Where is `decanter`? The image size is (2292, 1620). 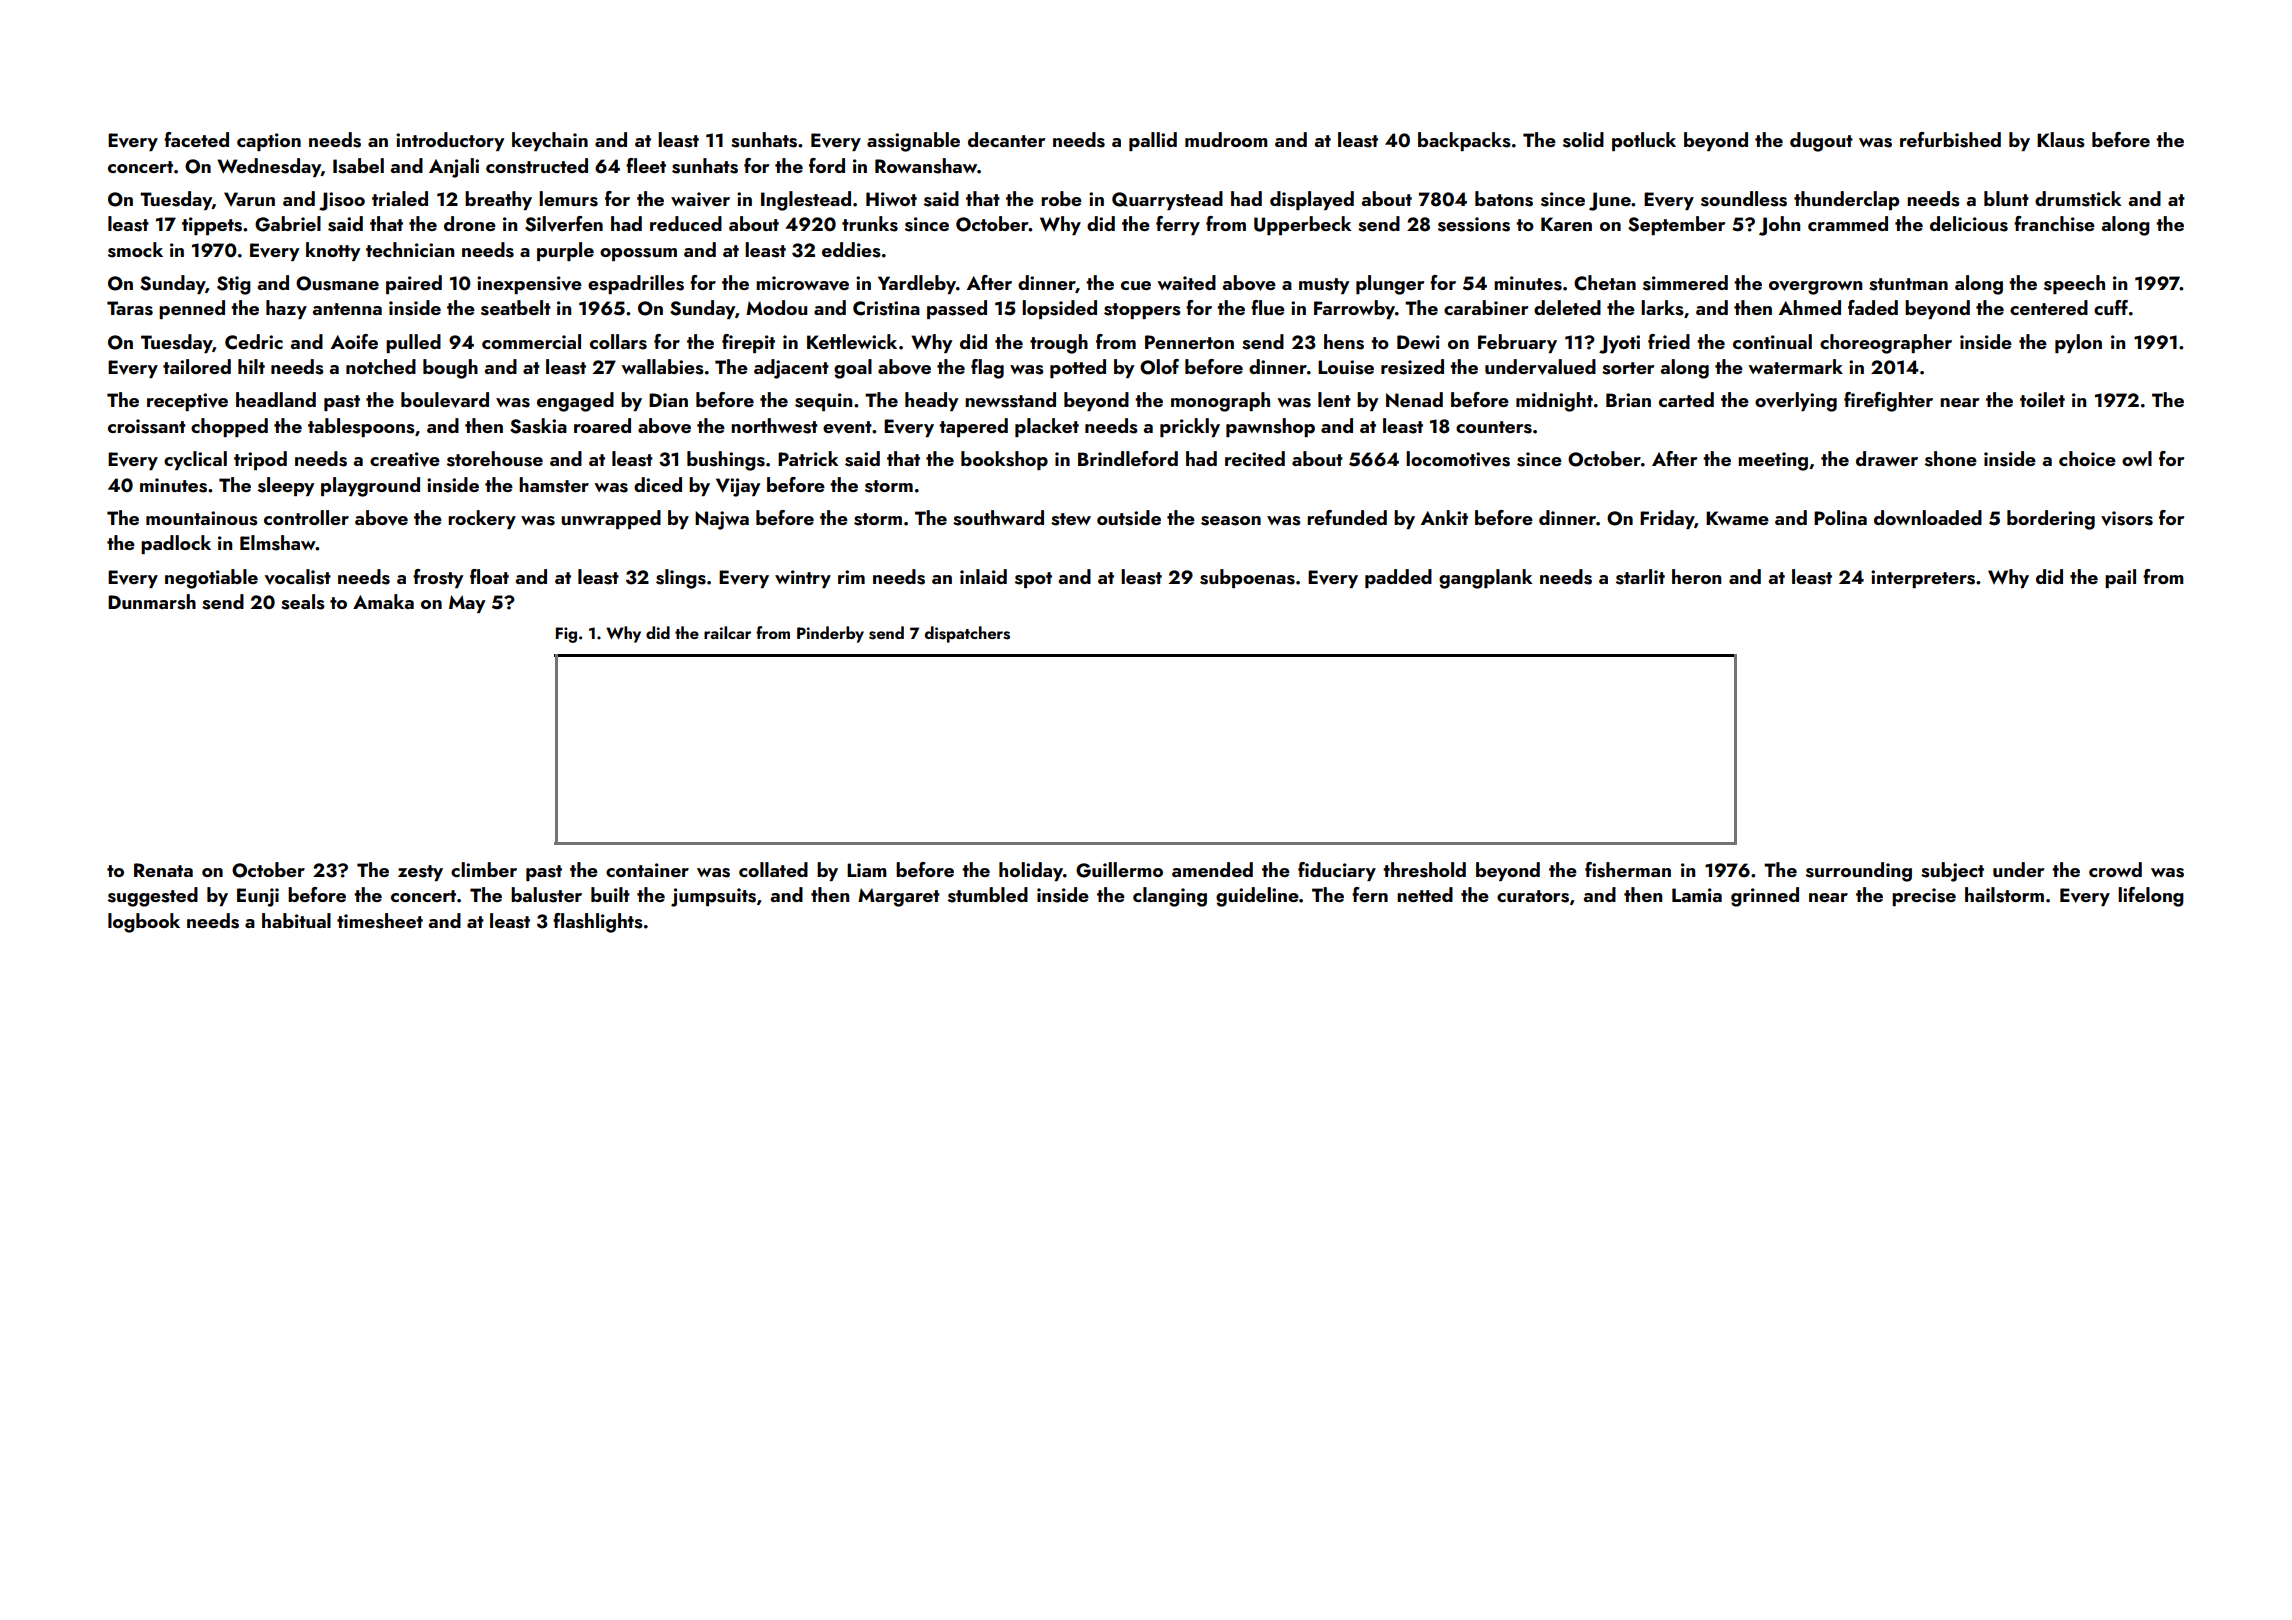
decanter is located at coordinates (1006, 139).
